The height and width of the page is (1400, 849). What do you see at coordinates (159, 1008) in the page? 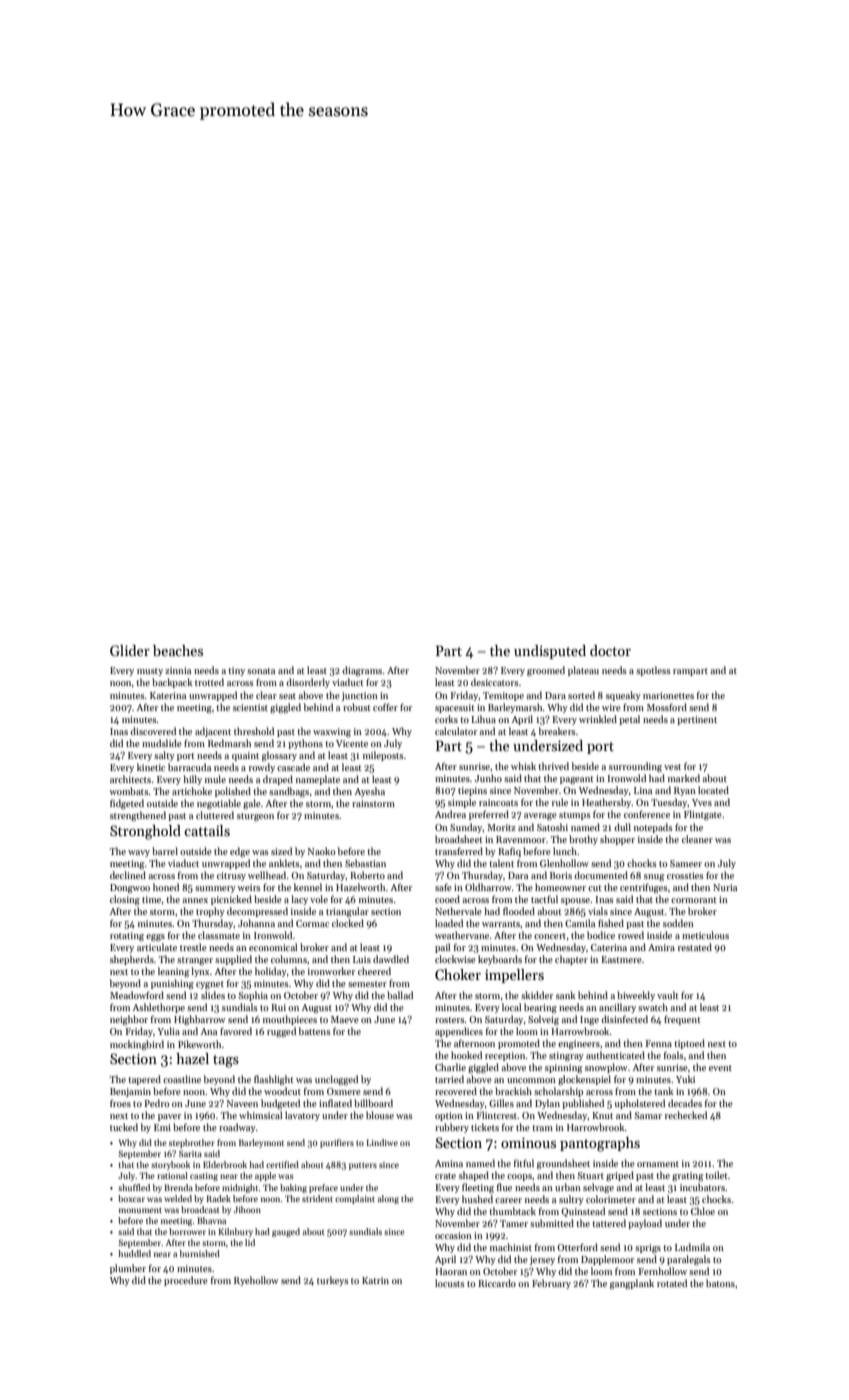
I see `Ashlethorpe` at bounding box center [159, 1008].
